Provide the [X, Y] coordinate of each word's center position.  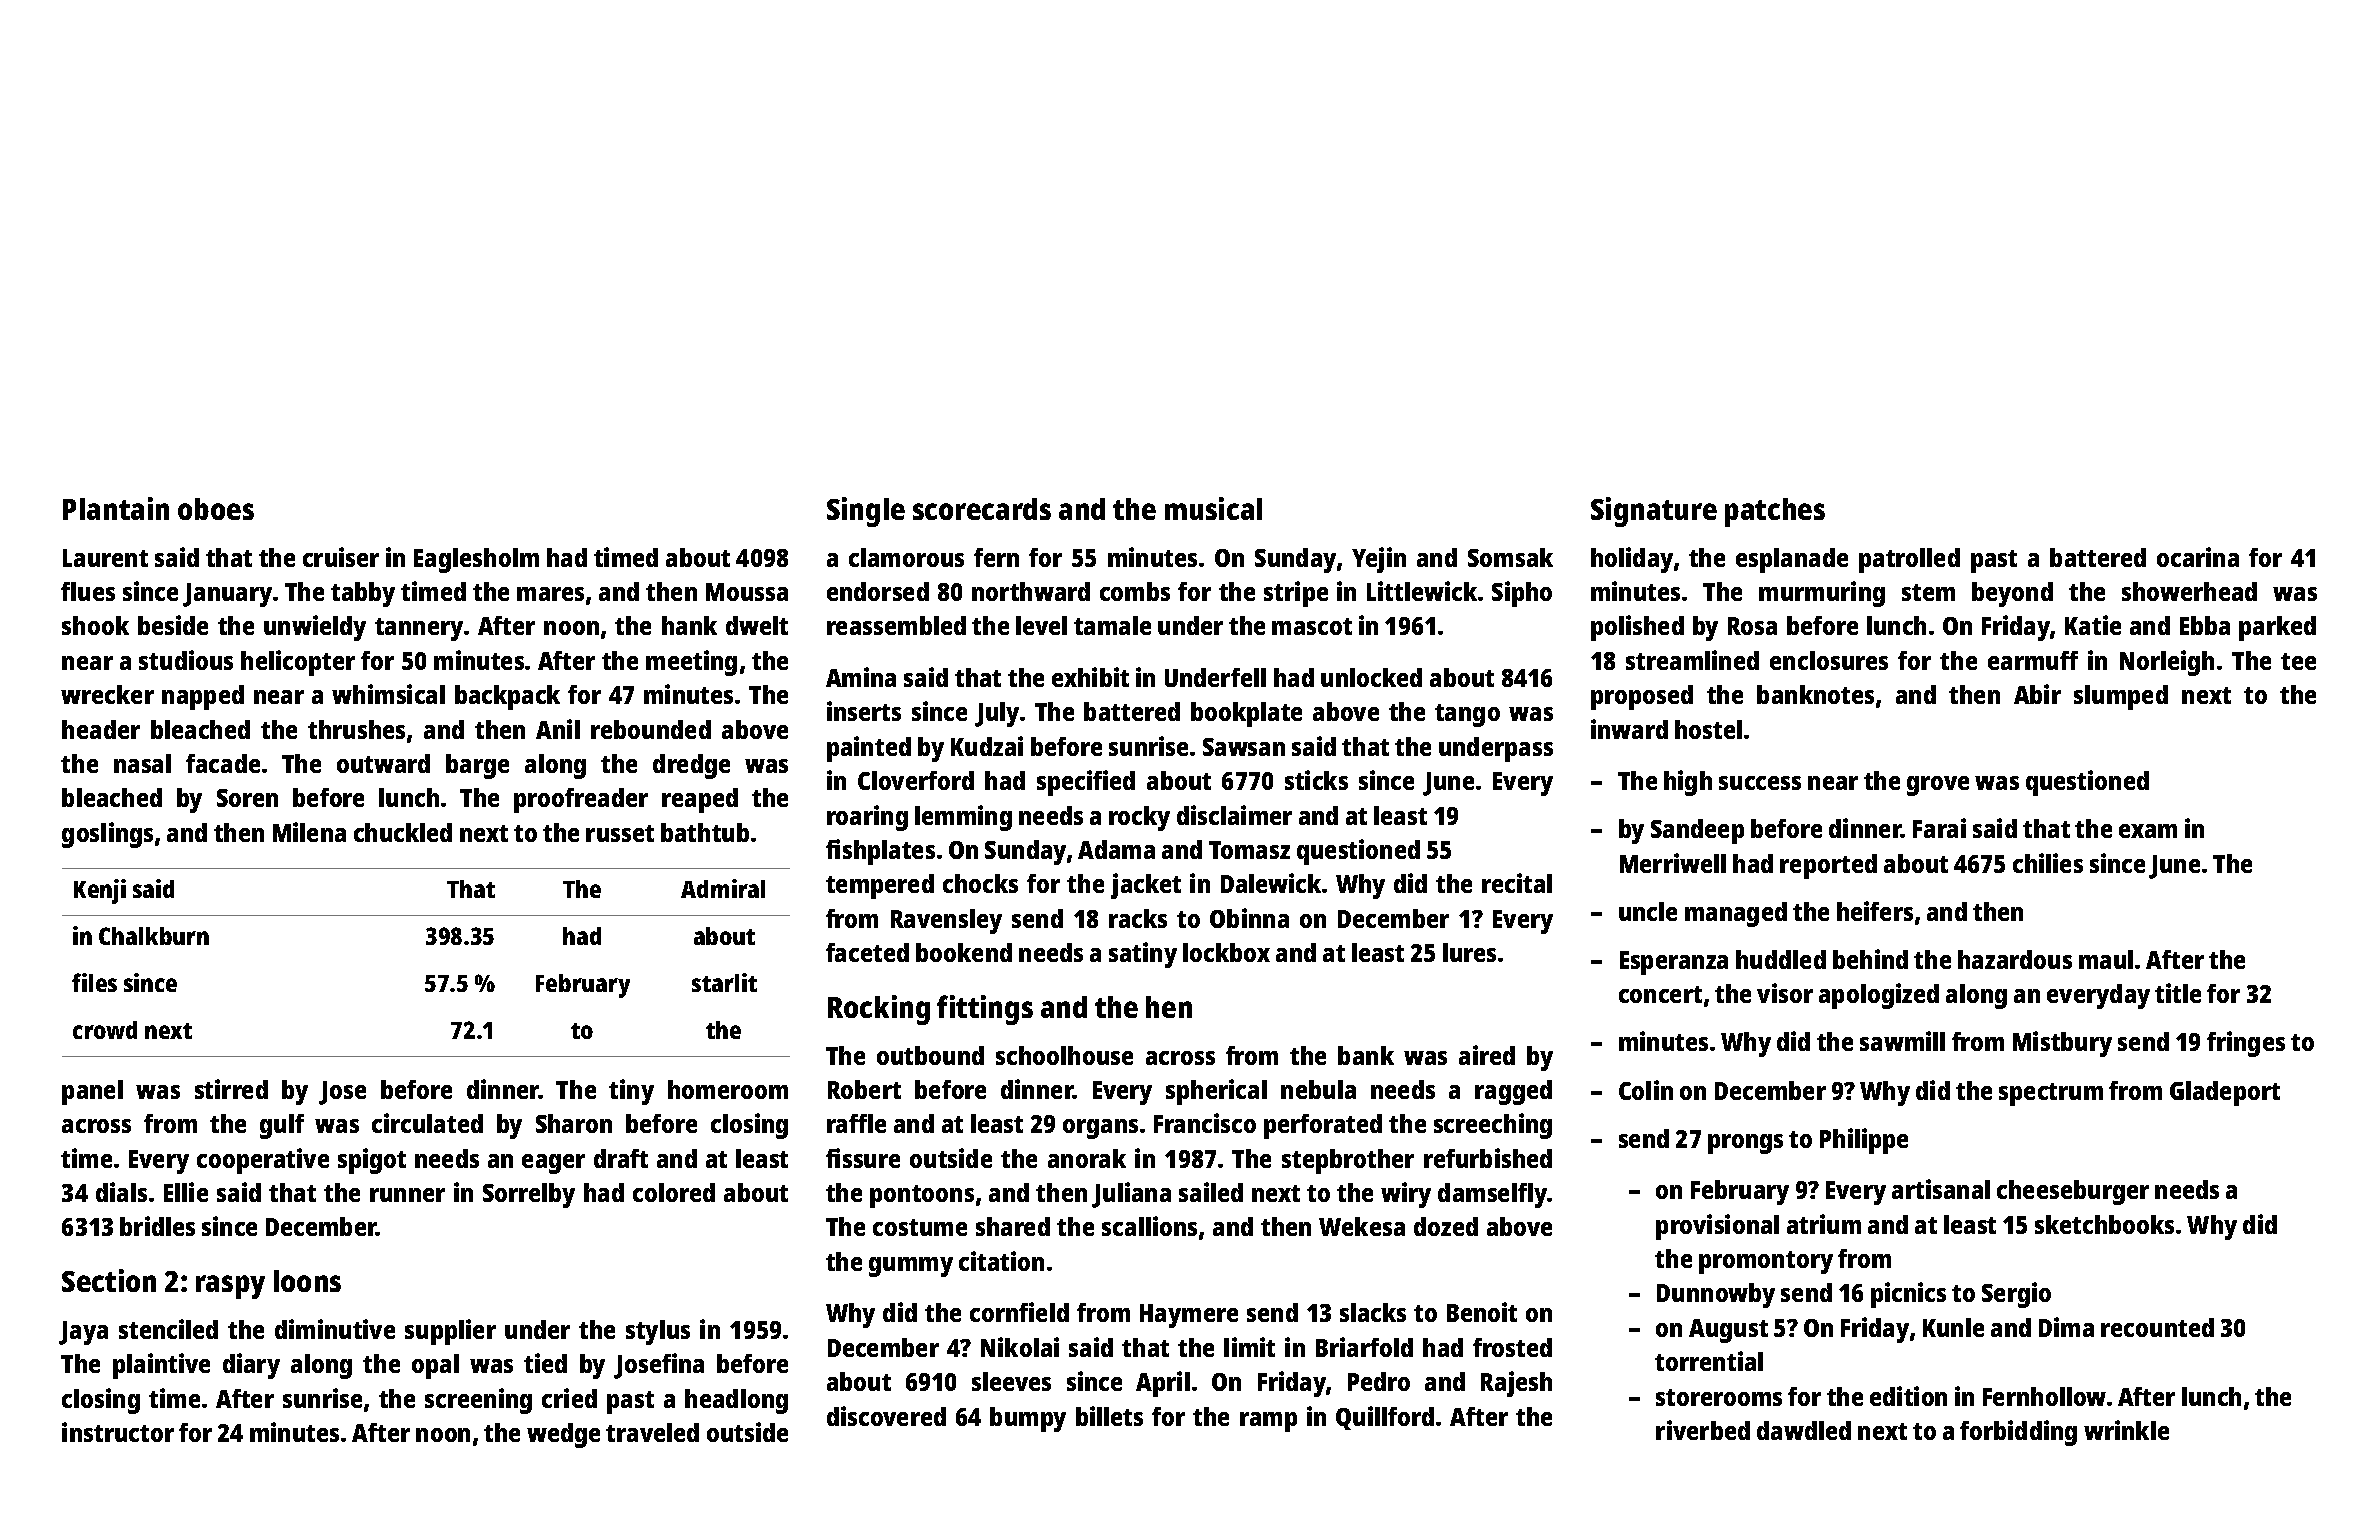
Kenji [100, 891]
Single [866, 512]
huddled [1781, 959]
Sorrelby [529, 1195]
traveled [652, 1432]
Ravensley [946, 921]
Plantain [116, 508]
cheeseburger [2073, 1192]
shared [1013, 1226]
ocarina [2198, 557]
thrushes [356, 729]
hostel [1708, 729]
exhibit [1090, 677]
